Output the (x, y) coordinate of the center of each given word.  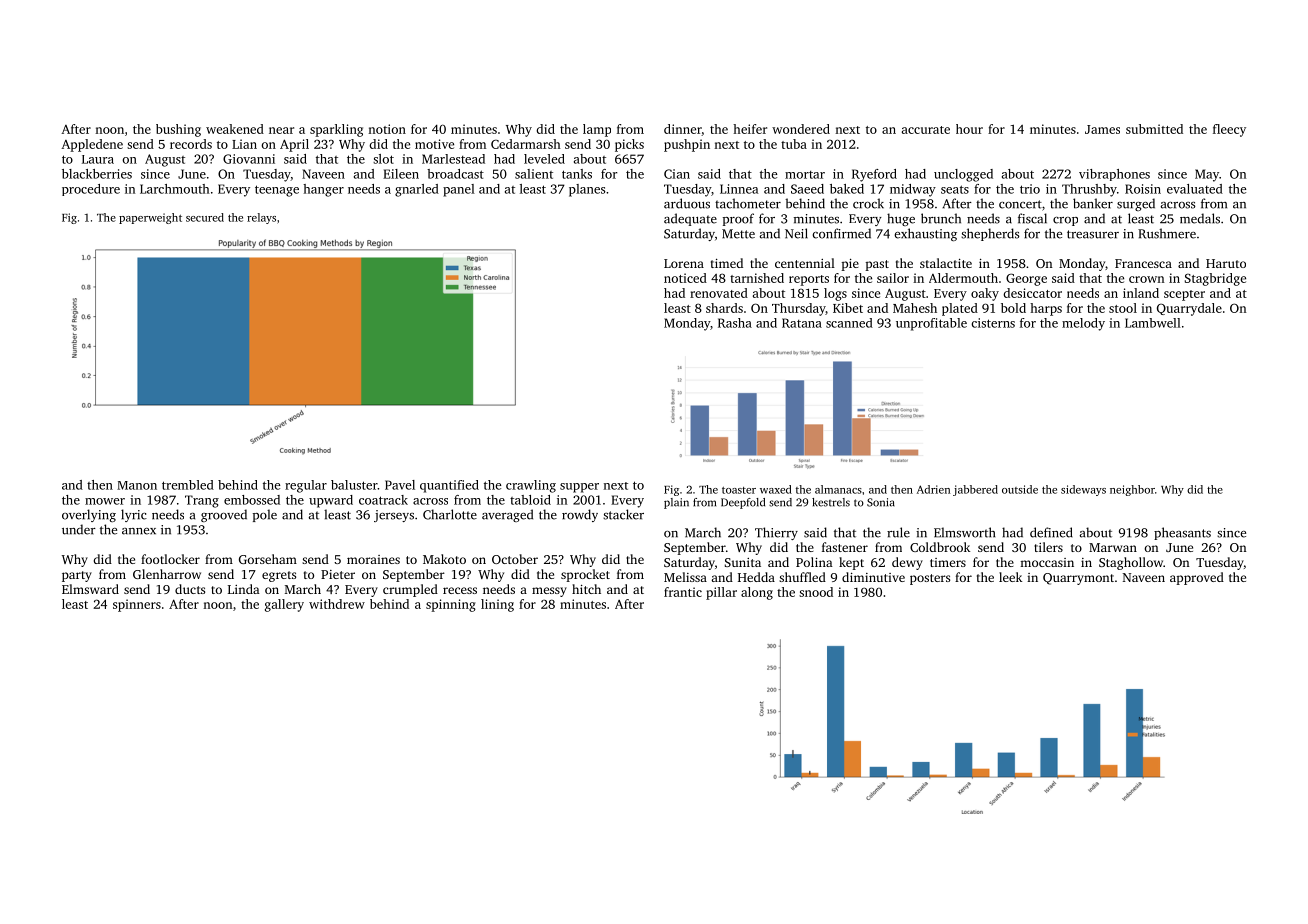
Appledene (92, 145)
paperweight (150, 218)
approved (1197, 578)
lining (497, 605)
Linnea (739, 189)
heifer (750, 129)
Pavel (400, 485)
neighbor (1132, 490)
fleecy (1229, 130)
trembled (188, 485)
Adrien (933, 489)
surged (1136, 204)
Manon (137, 485)
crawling (531, 486)
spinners (137, 605)
